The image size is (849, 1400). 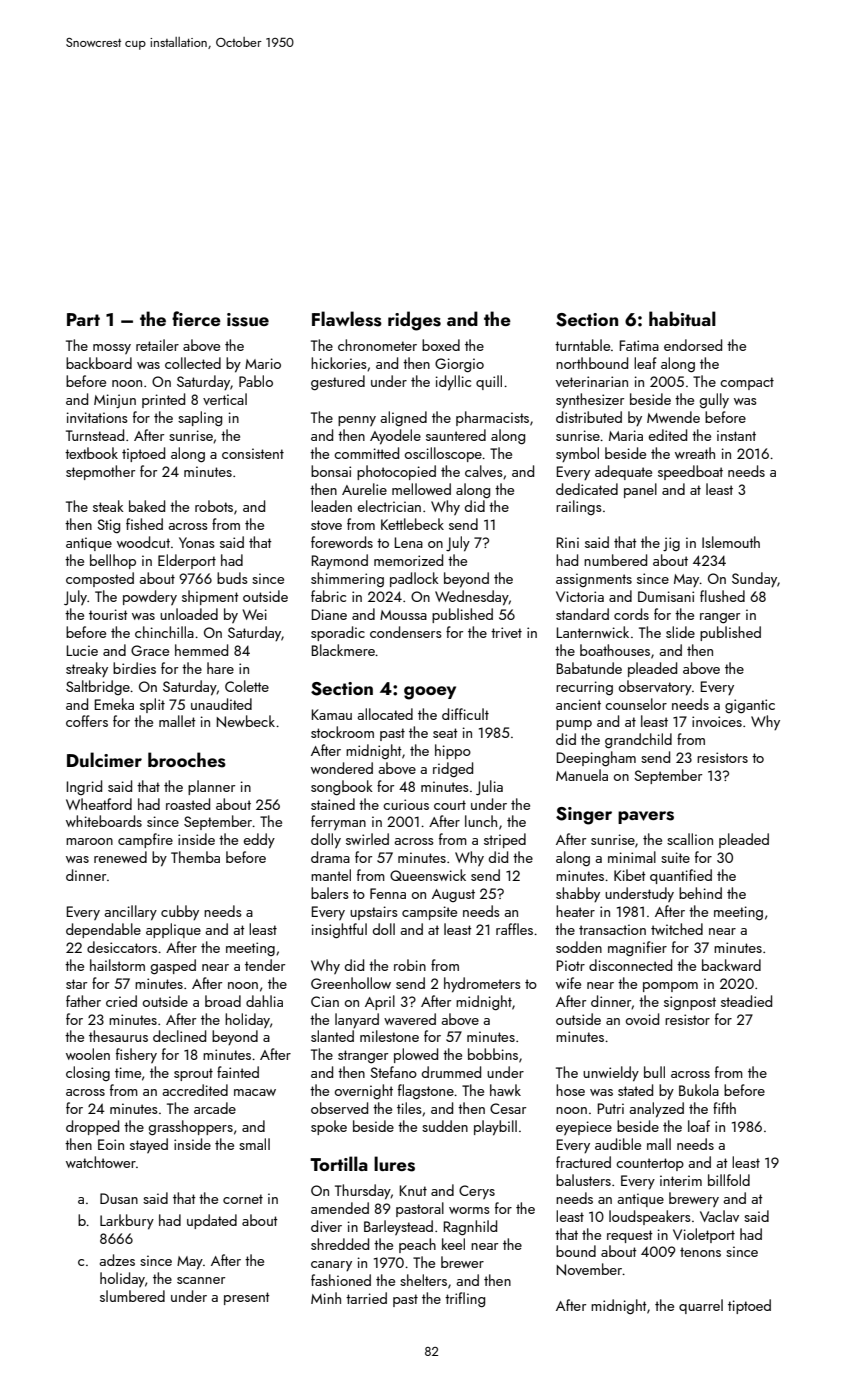 What do you see at coordinates (200, 419) in the document?
I see `sapling` at bounding box center [200, 419].
